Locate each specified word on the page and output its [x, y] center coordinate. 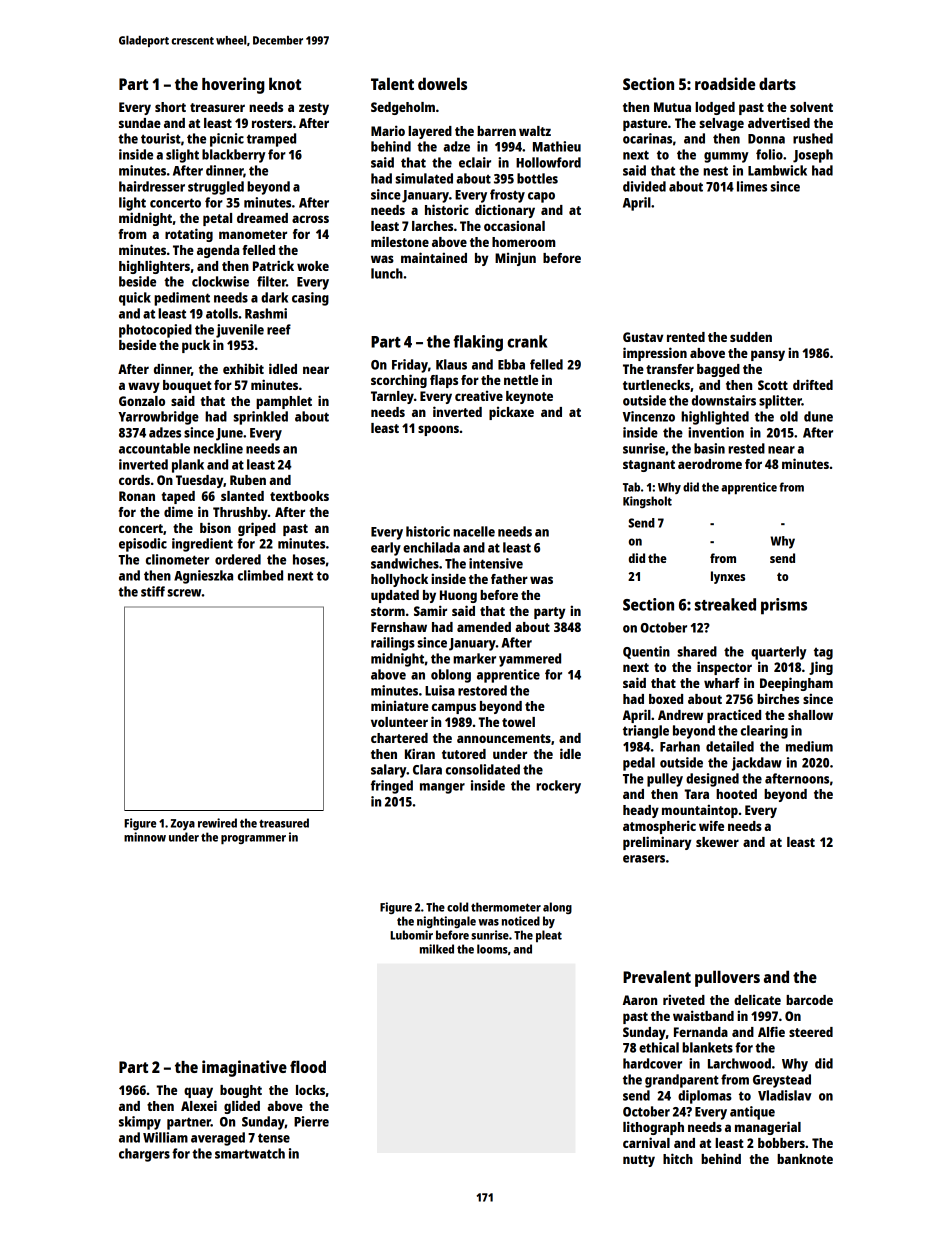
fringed [392, 787]
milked [437, 949]
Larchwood [739, 1063]
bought [241, 1091]
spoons [438, 430]
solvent [811, 107]
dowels [442, 83]
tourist [161, 138]
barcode [809, 1000]
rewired [217, 823]
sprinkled [260, 418]
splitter [780, 402]
